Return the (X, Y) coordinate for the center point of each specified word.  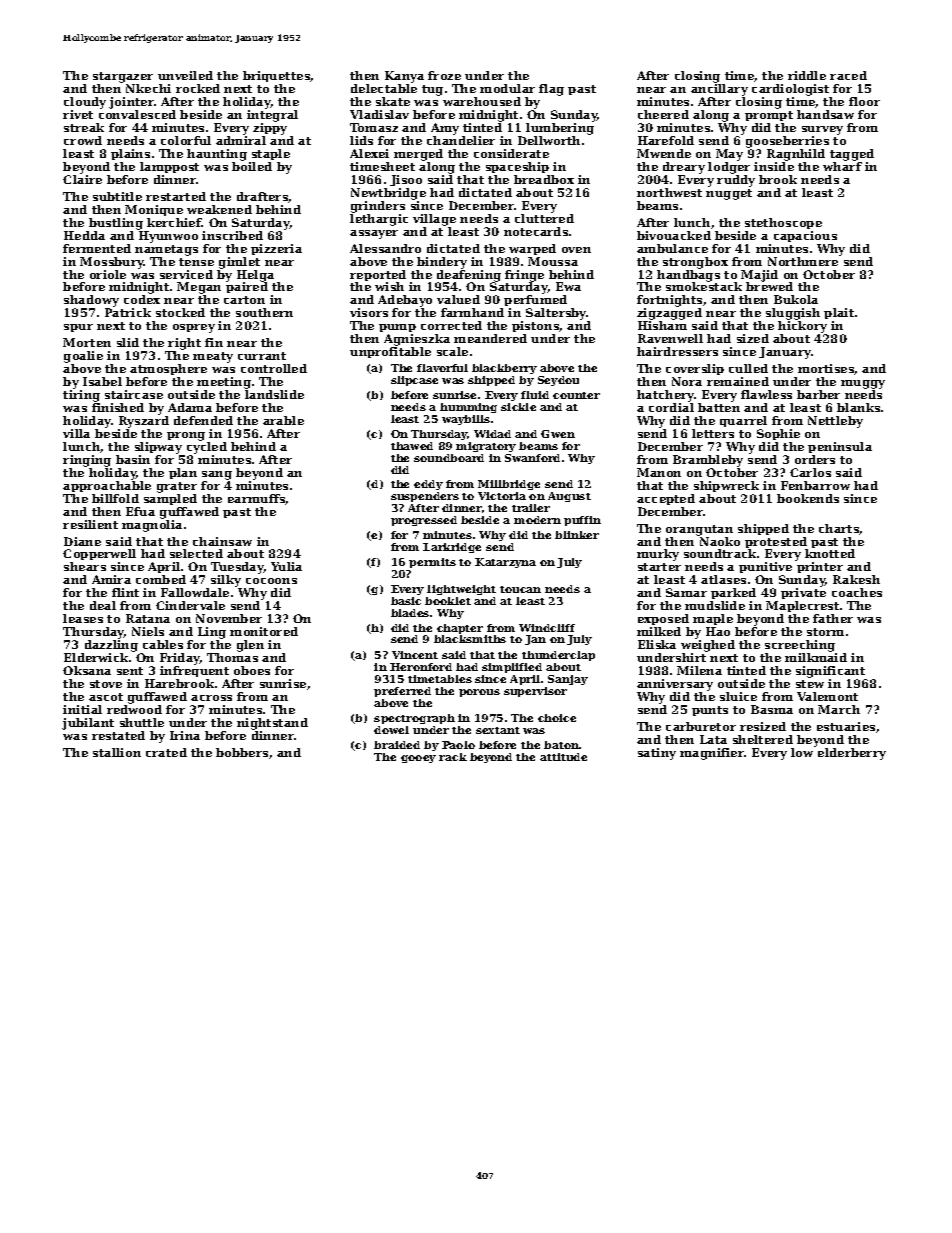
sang (217, 475)
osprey (194, 328)
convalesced (137, 114)
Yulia (286, 566)
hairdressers (677, 351)
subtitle (117, 196)
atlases (723, 579)
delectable (384, 88)
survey (822, 130)
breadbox (544, 179)
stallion (117, 752)
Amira (111, 579)
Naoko (720, 541)
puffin (582, 521)
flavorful (442, 368)
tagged (852, 155)
